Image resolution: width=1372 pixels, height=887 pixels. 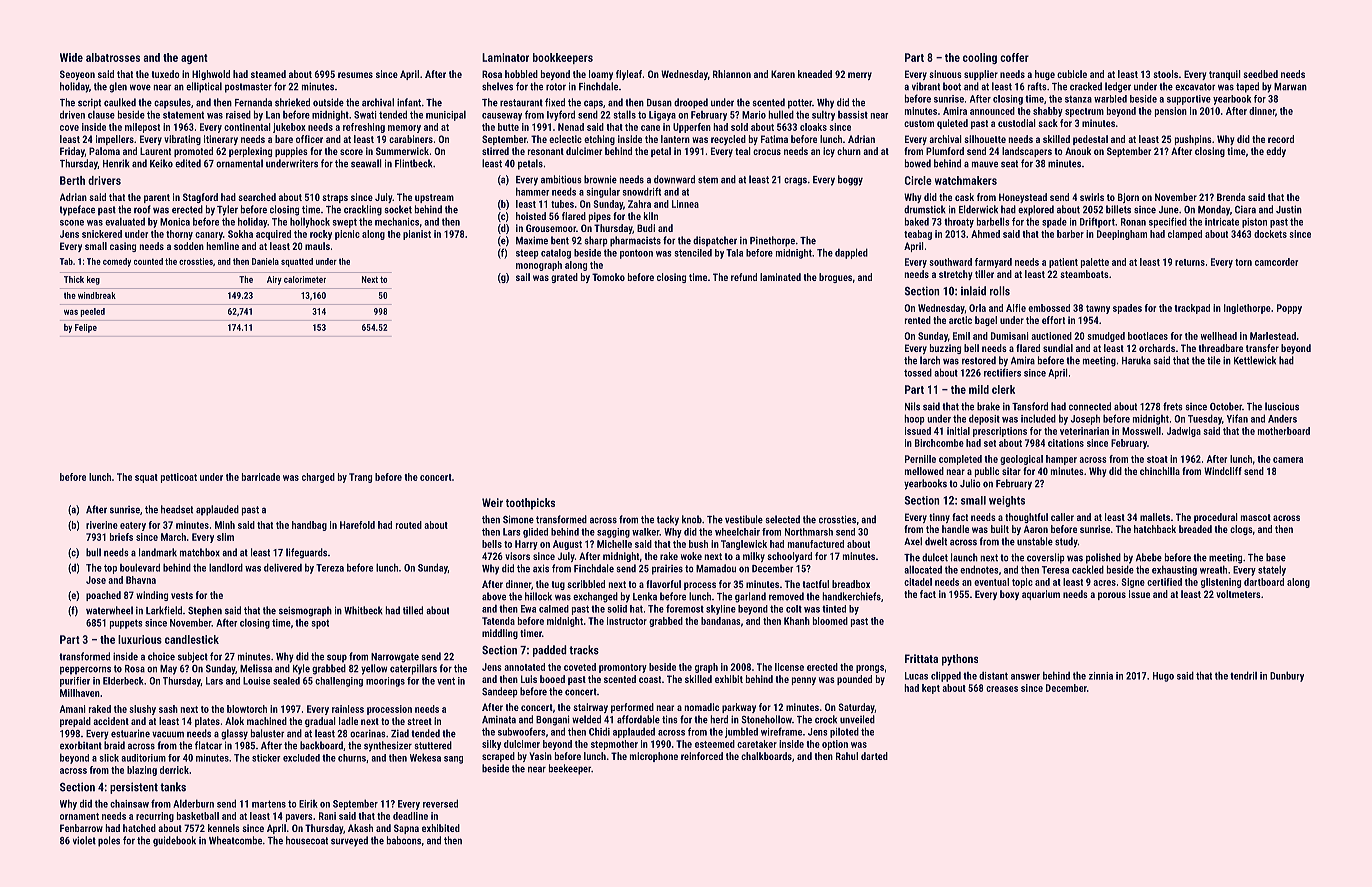 What do you see at coordinates (179, 478) in the document?
I see `petticoat` at bounding box center [179, 478].
